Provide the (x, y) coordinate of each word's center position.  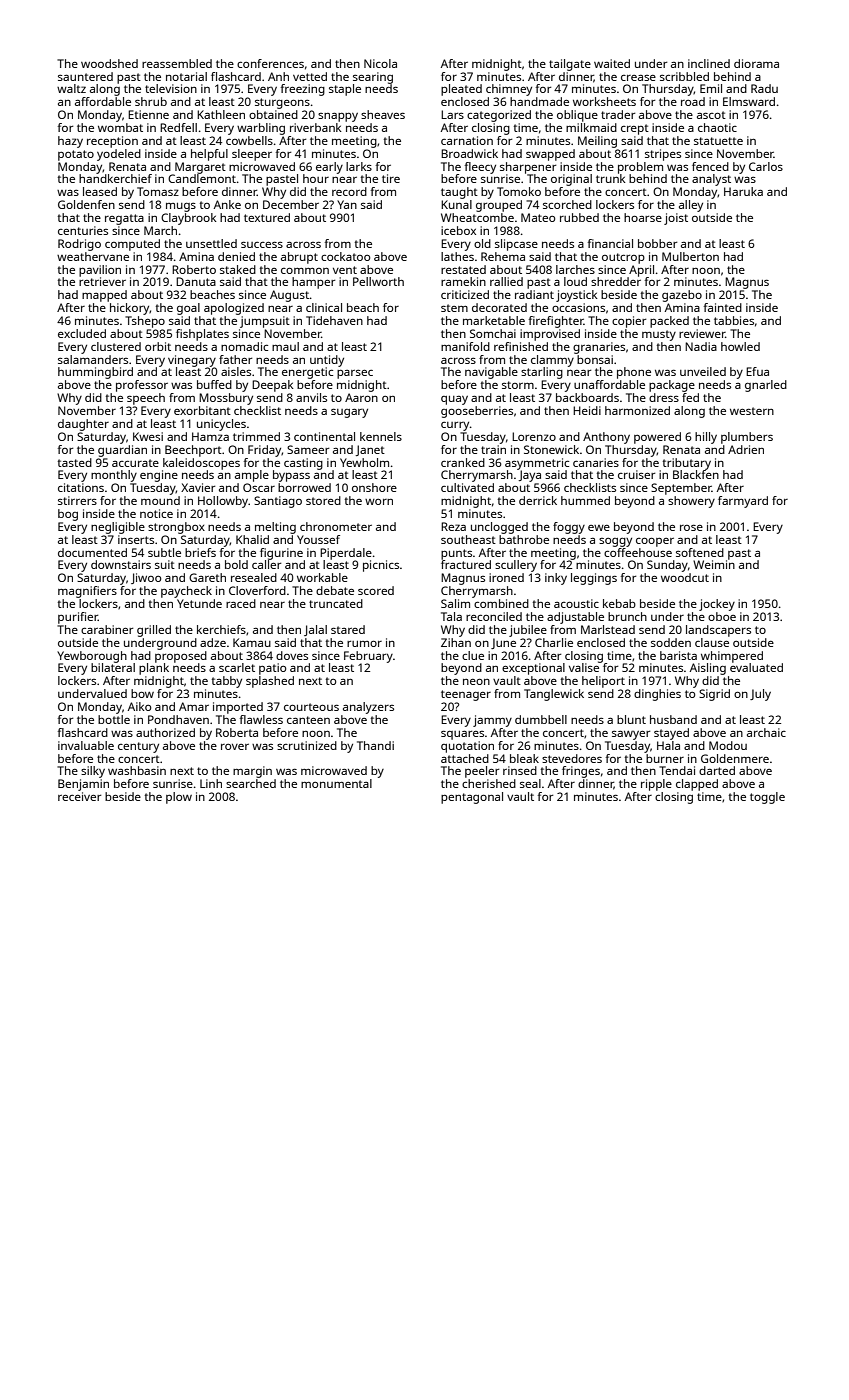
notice (156, 513)
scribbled (684, 76)
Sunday (667, 566)
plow (179, 798)
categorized (499, 116)
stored (323, 500)
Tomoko (519, 191)
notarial (186, 76)
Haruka (743, 191)
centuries (83, 230)
